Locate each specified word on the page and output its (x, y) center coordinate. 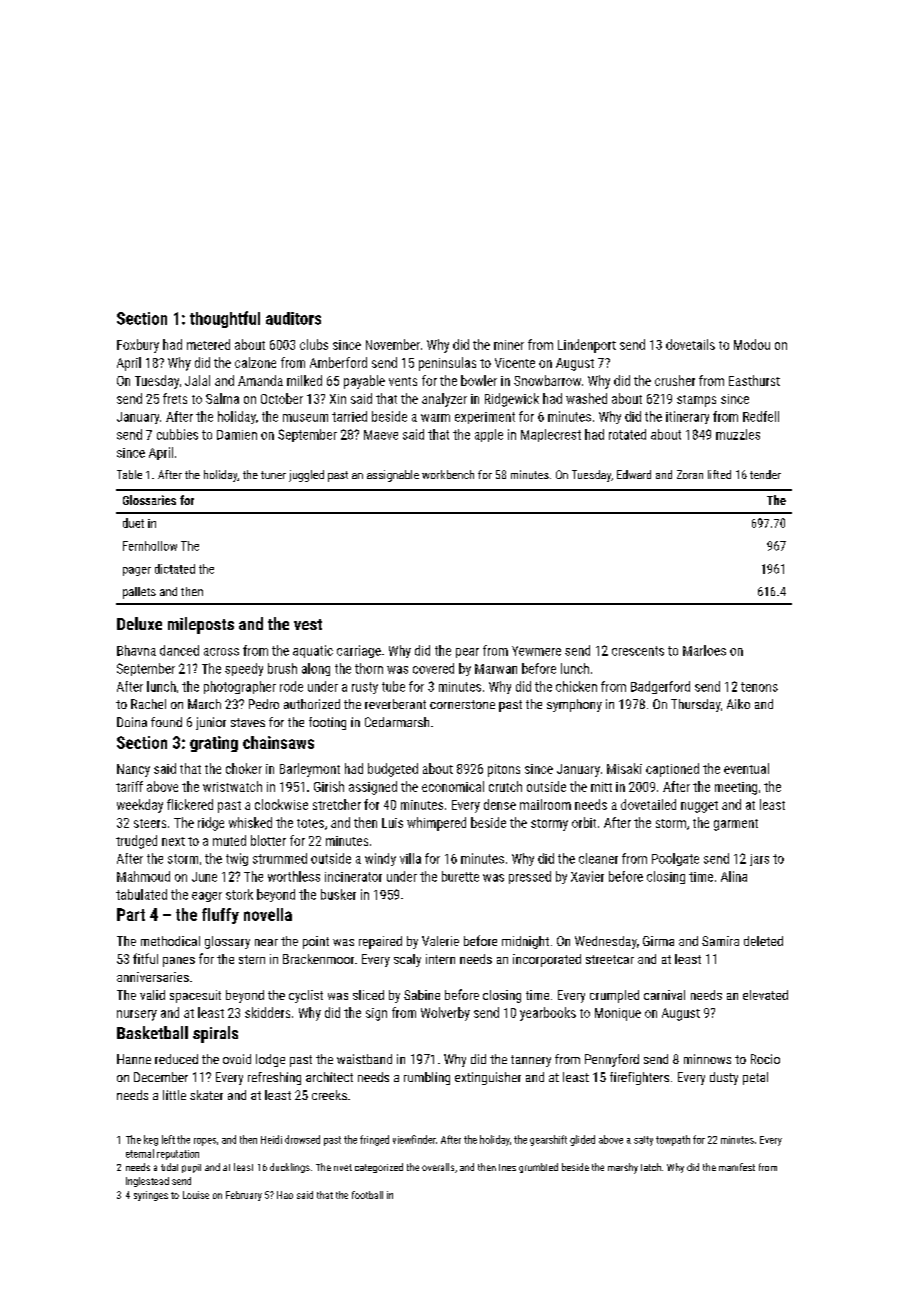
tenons (759, 687)
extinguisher (488, 1078)
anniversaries (153, 977)
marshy (623, 1168)
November (393, 344)
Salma (222, 398)
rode (291, 686)
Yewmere (536, 651)
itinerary (687, 417)
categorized (379, 1168)
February (244, 1196)
